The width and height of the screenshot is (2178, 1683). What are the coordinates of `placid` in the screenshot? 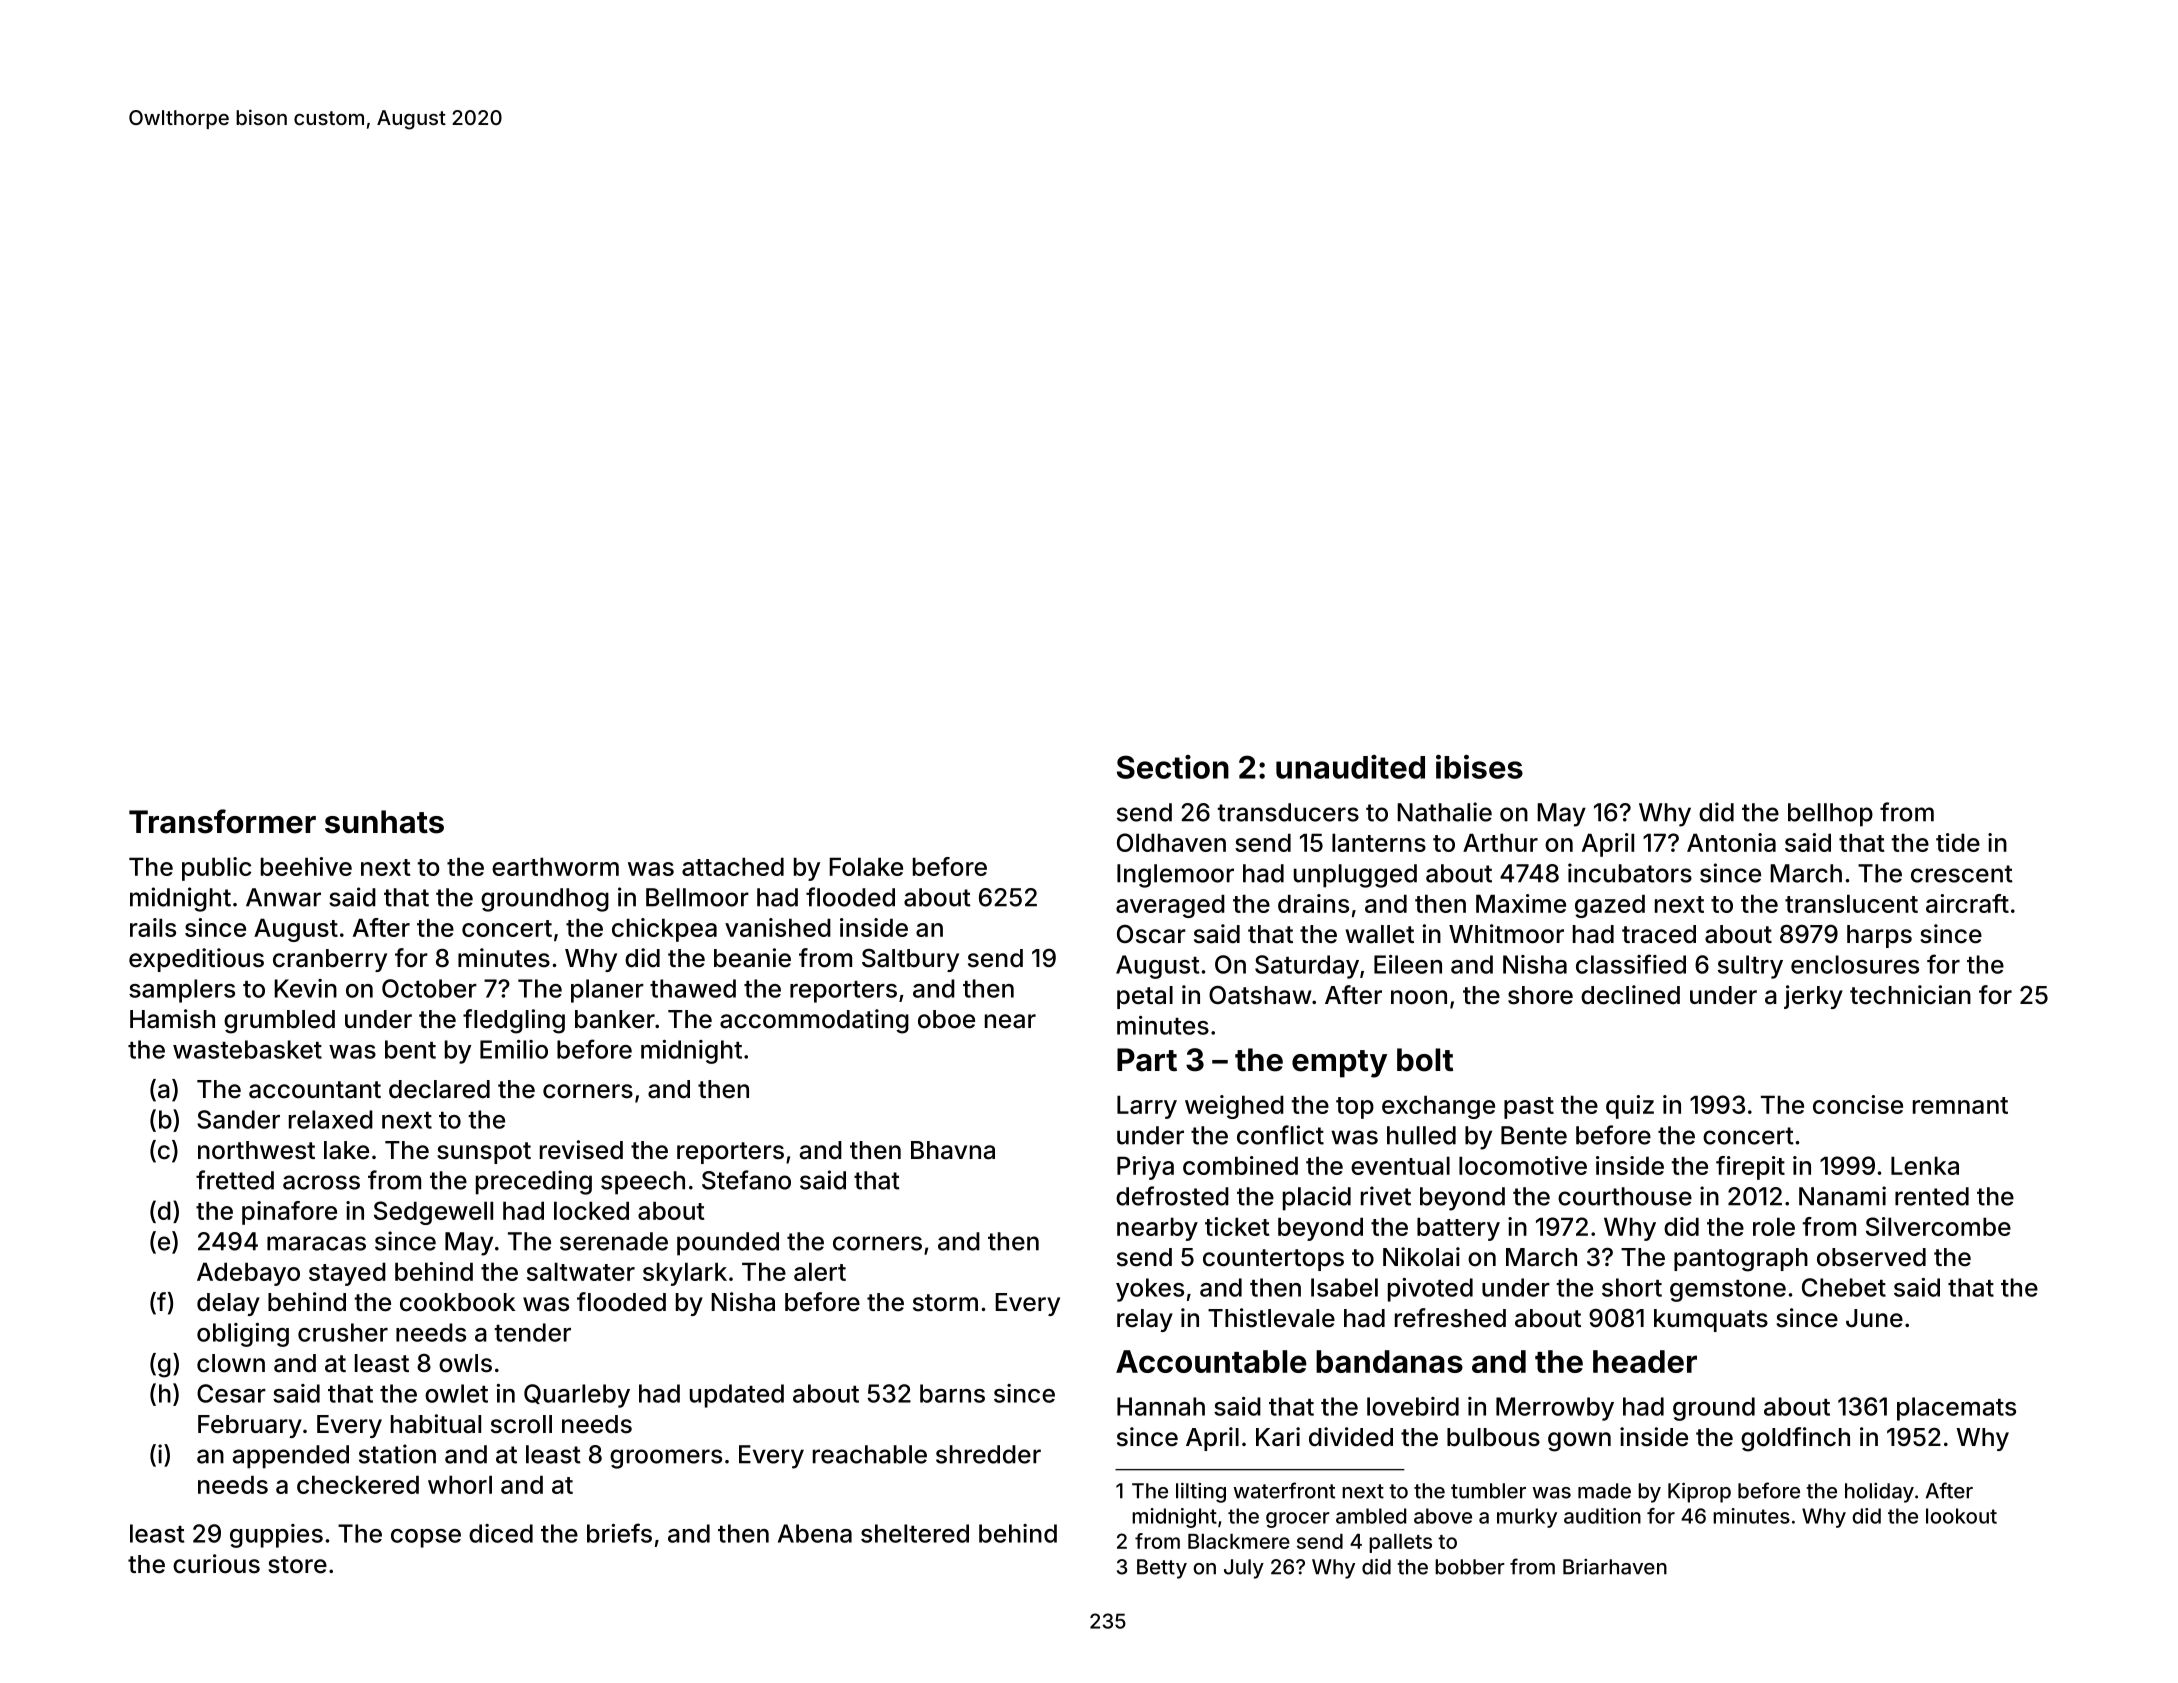 It's located at (1317, 1198).
